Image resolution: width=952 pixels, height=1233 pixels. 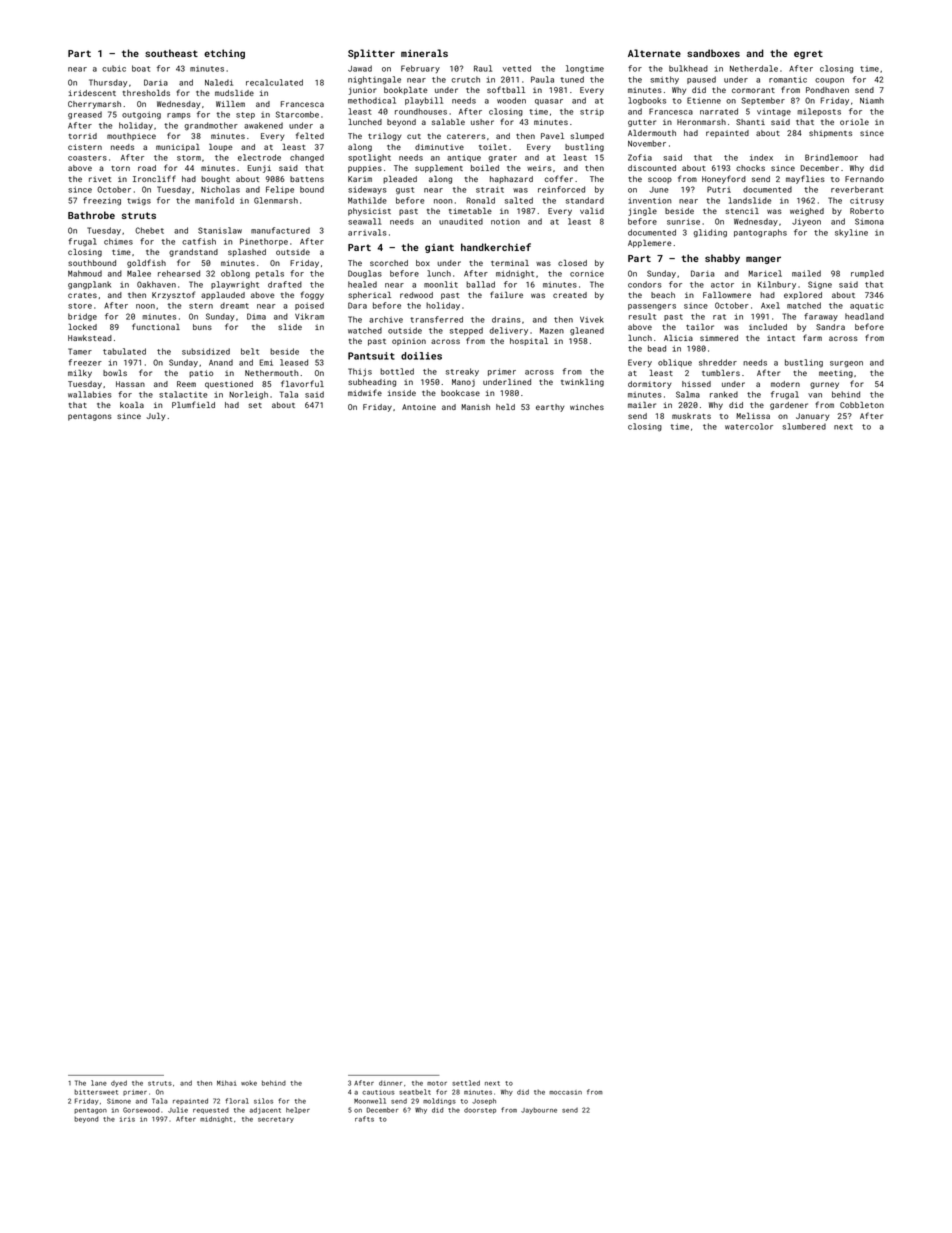 I want to click on unaudited, so click(x=461, y=221).
